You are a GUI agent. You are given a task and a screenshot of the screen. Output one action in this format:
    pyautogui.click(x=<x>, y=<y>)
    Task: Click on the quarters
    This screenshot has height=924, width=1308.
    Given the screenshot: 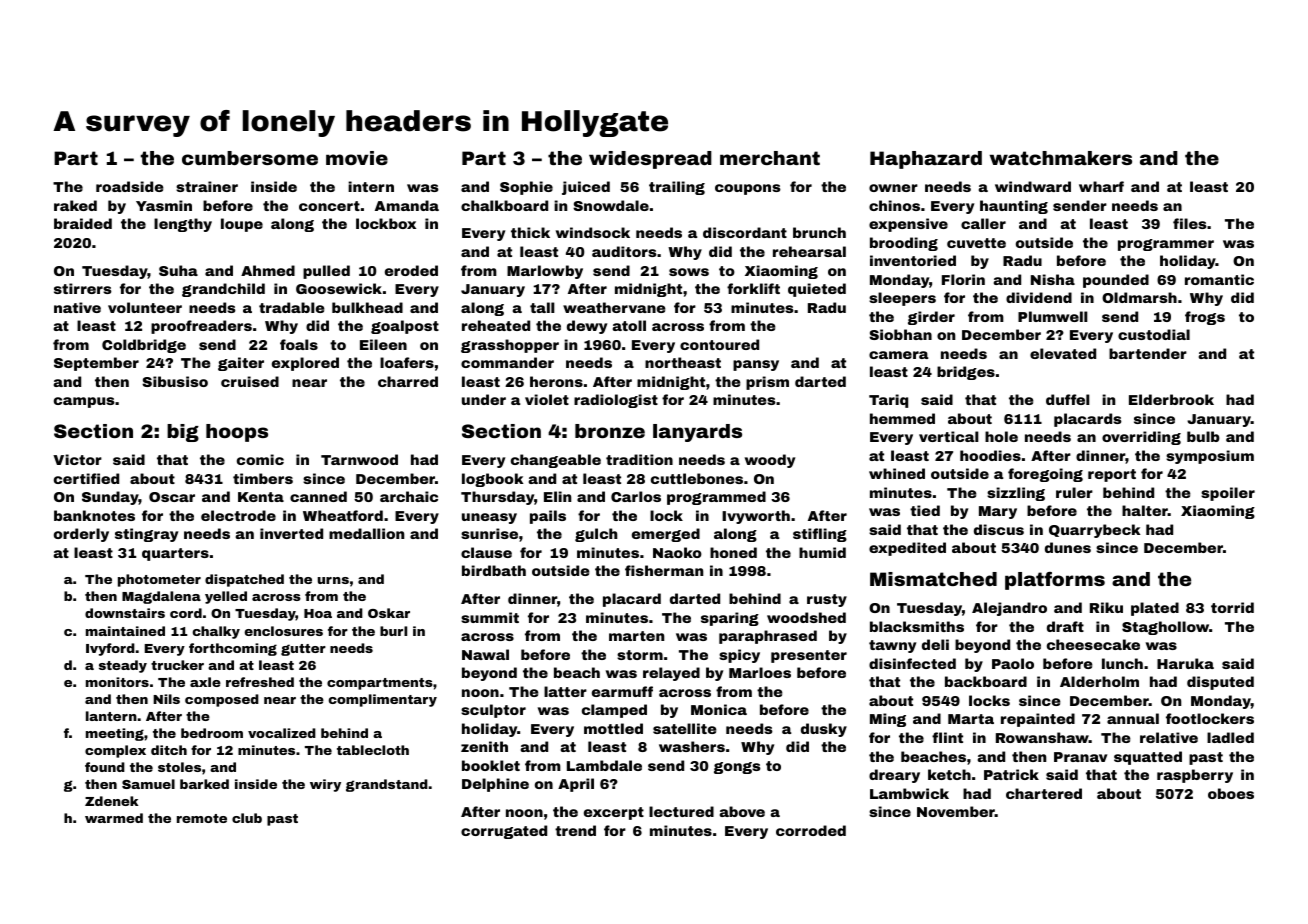 What is the action you would take?
    pyautogui.click(x=175, y=554)
